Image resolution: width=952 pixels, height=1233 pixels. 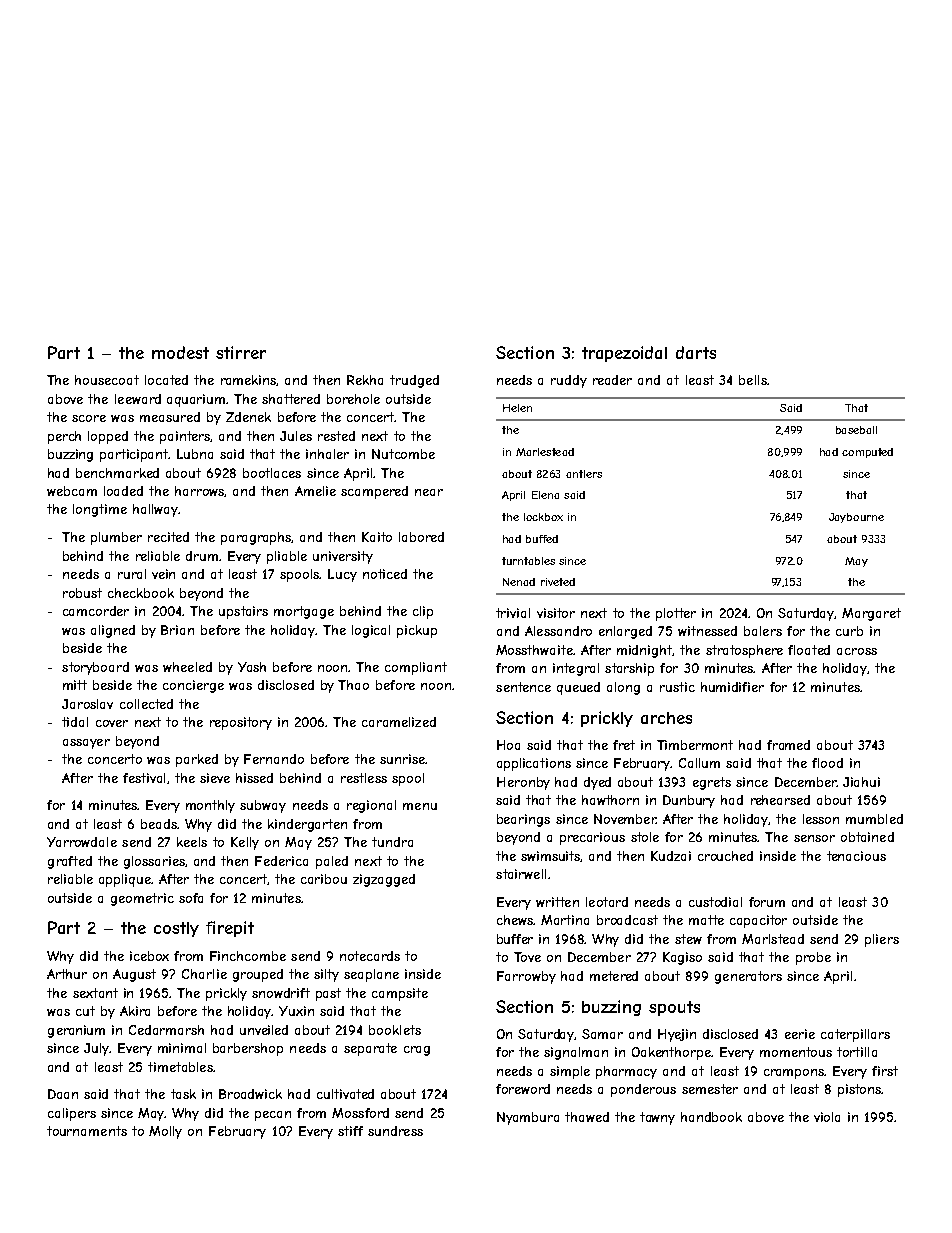 I want to click on darts, so click(x=696, y=352).
